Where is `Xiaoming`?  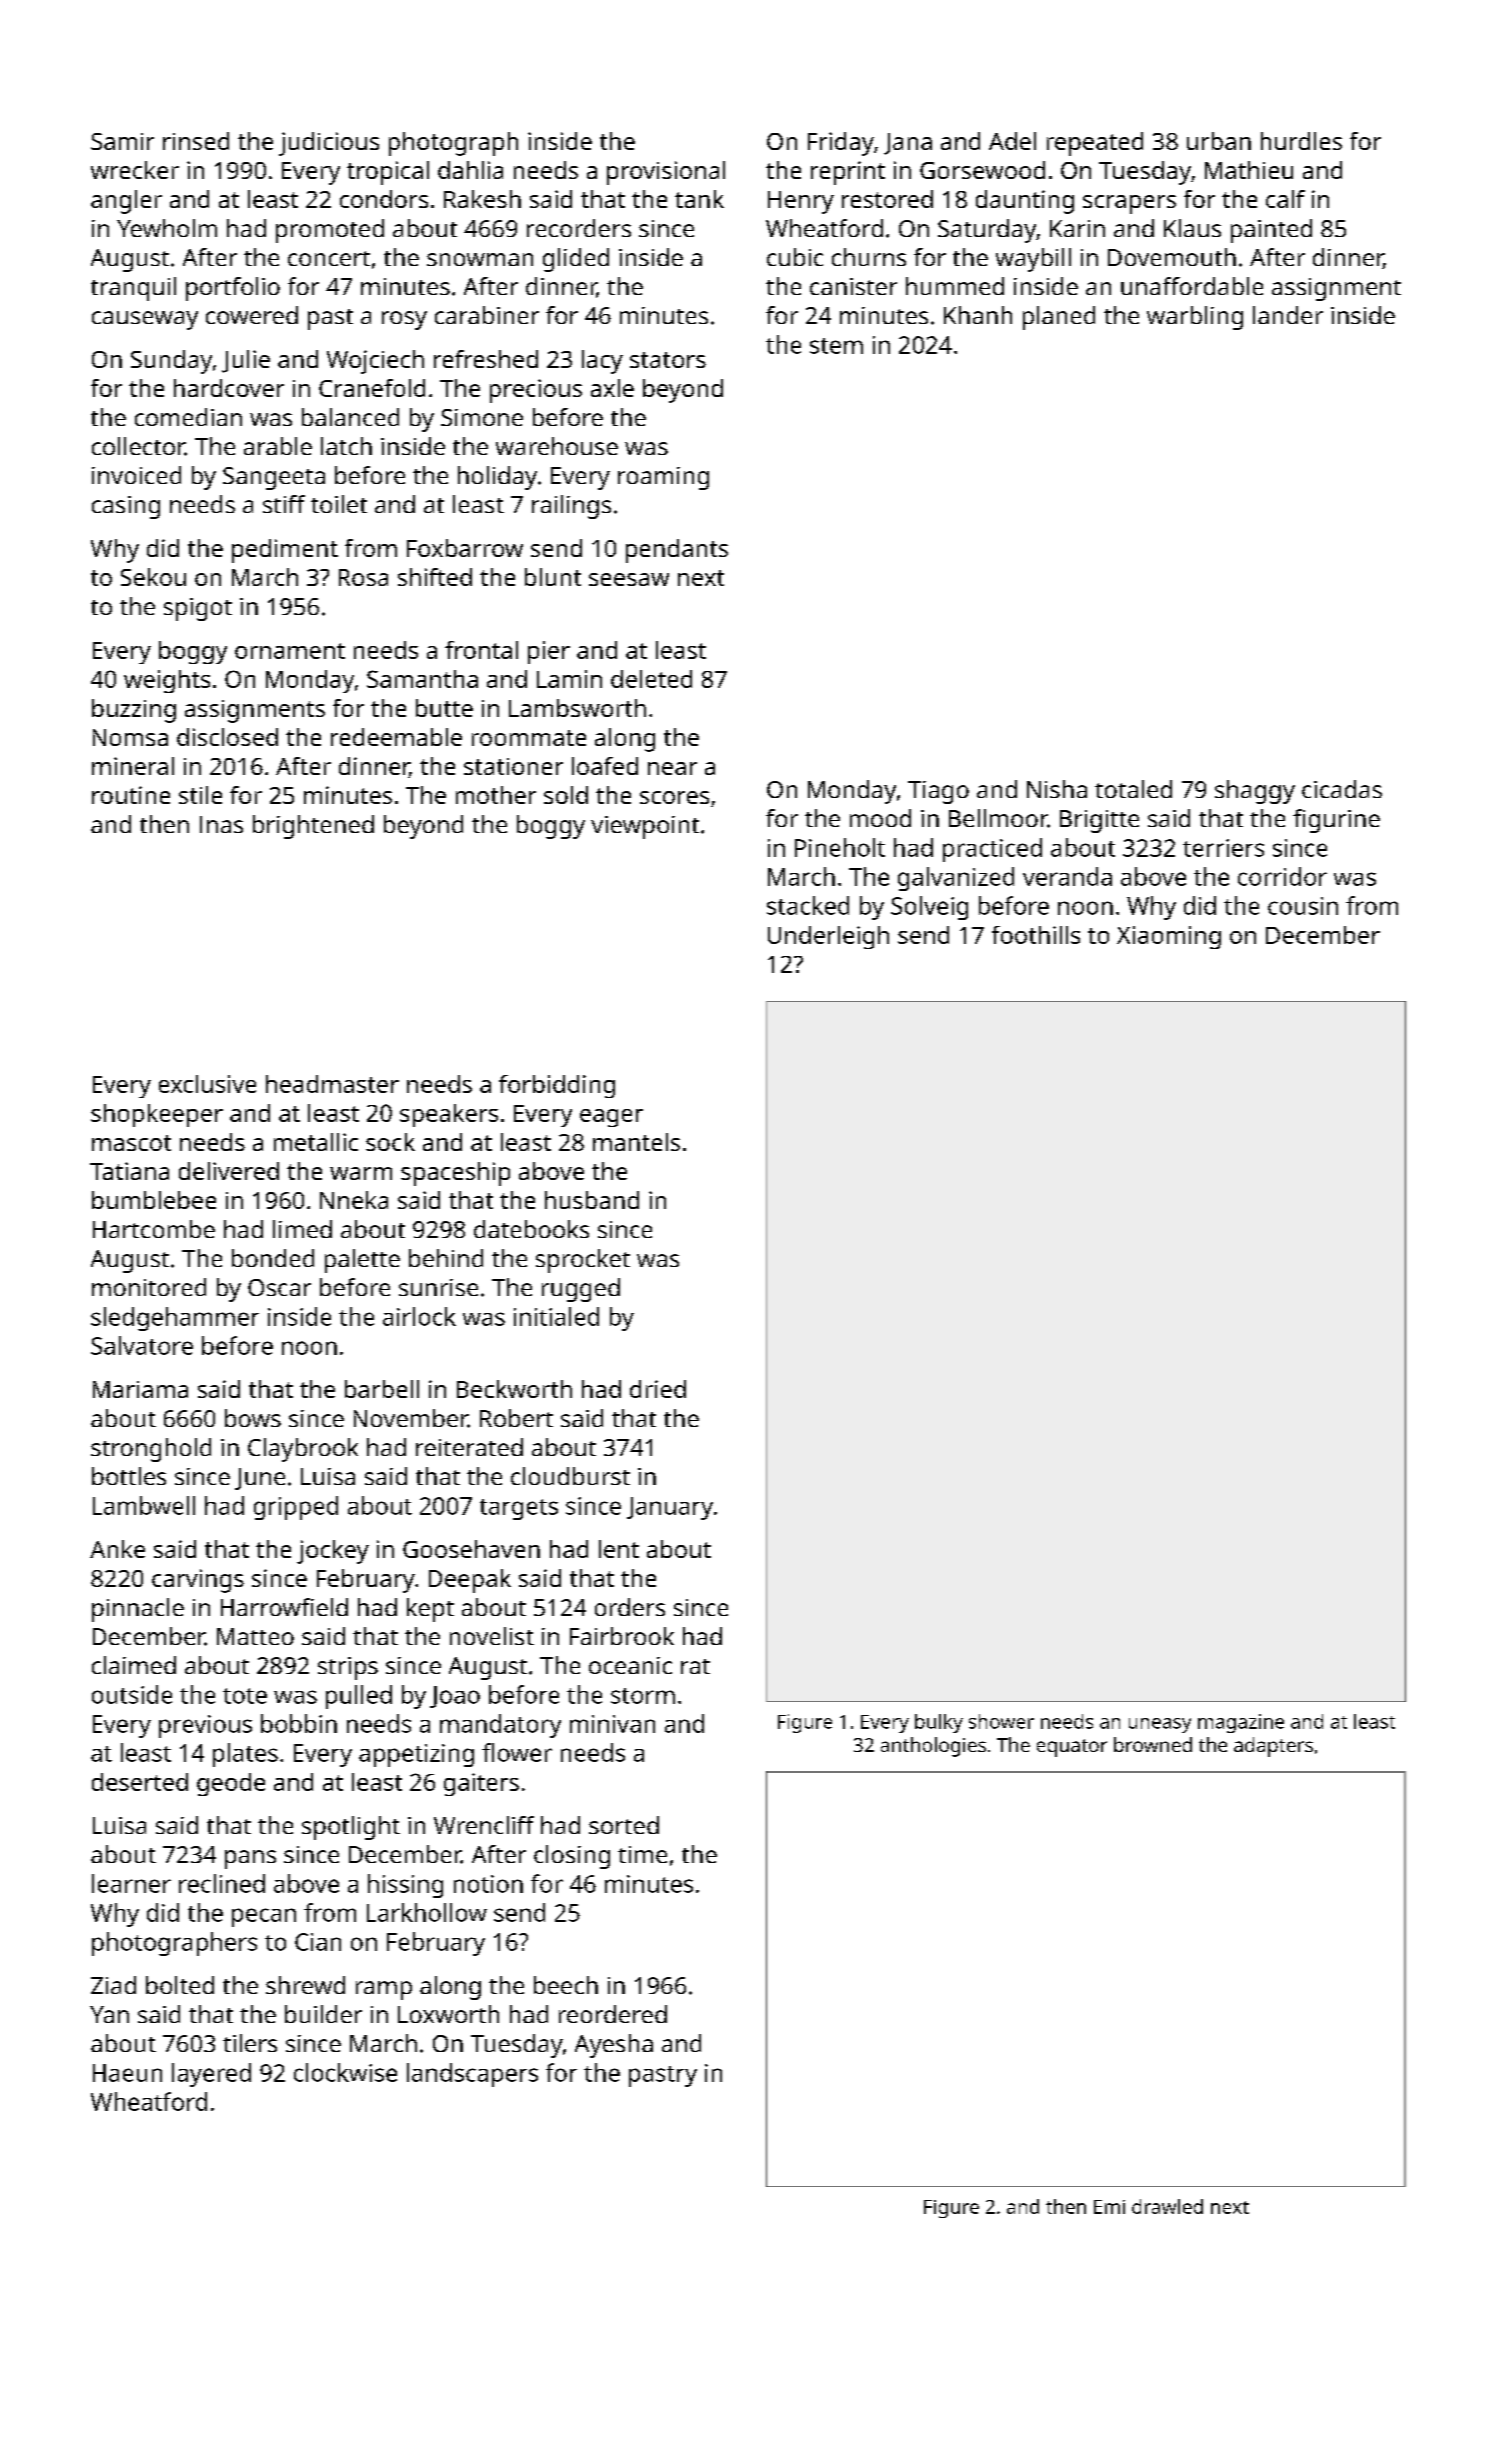
Xiaoming is located at coordinates (1169, 937).
